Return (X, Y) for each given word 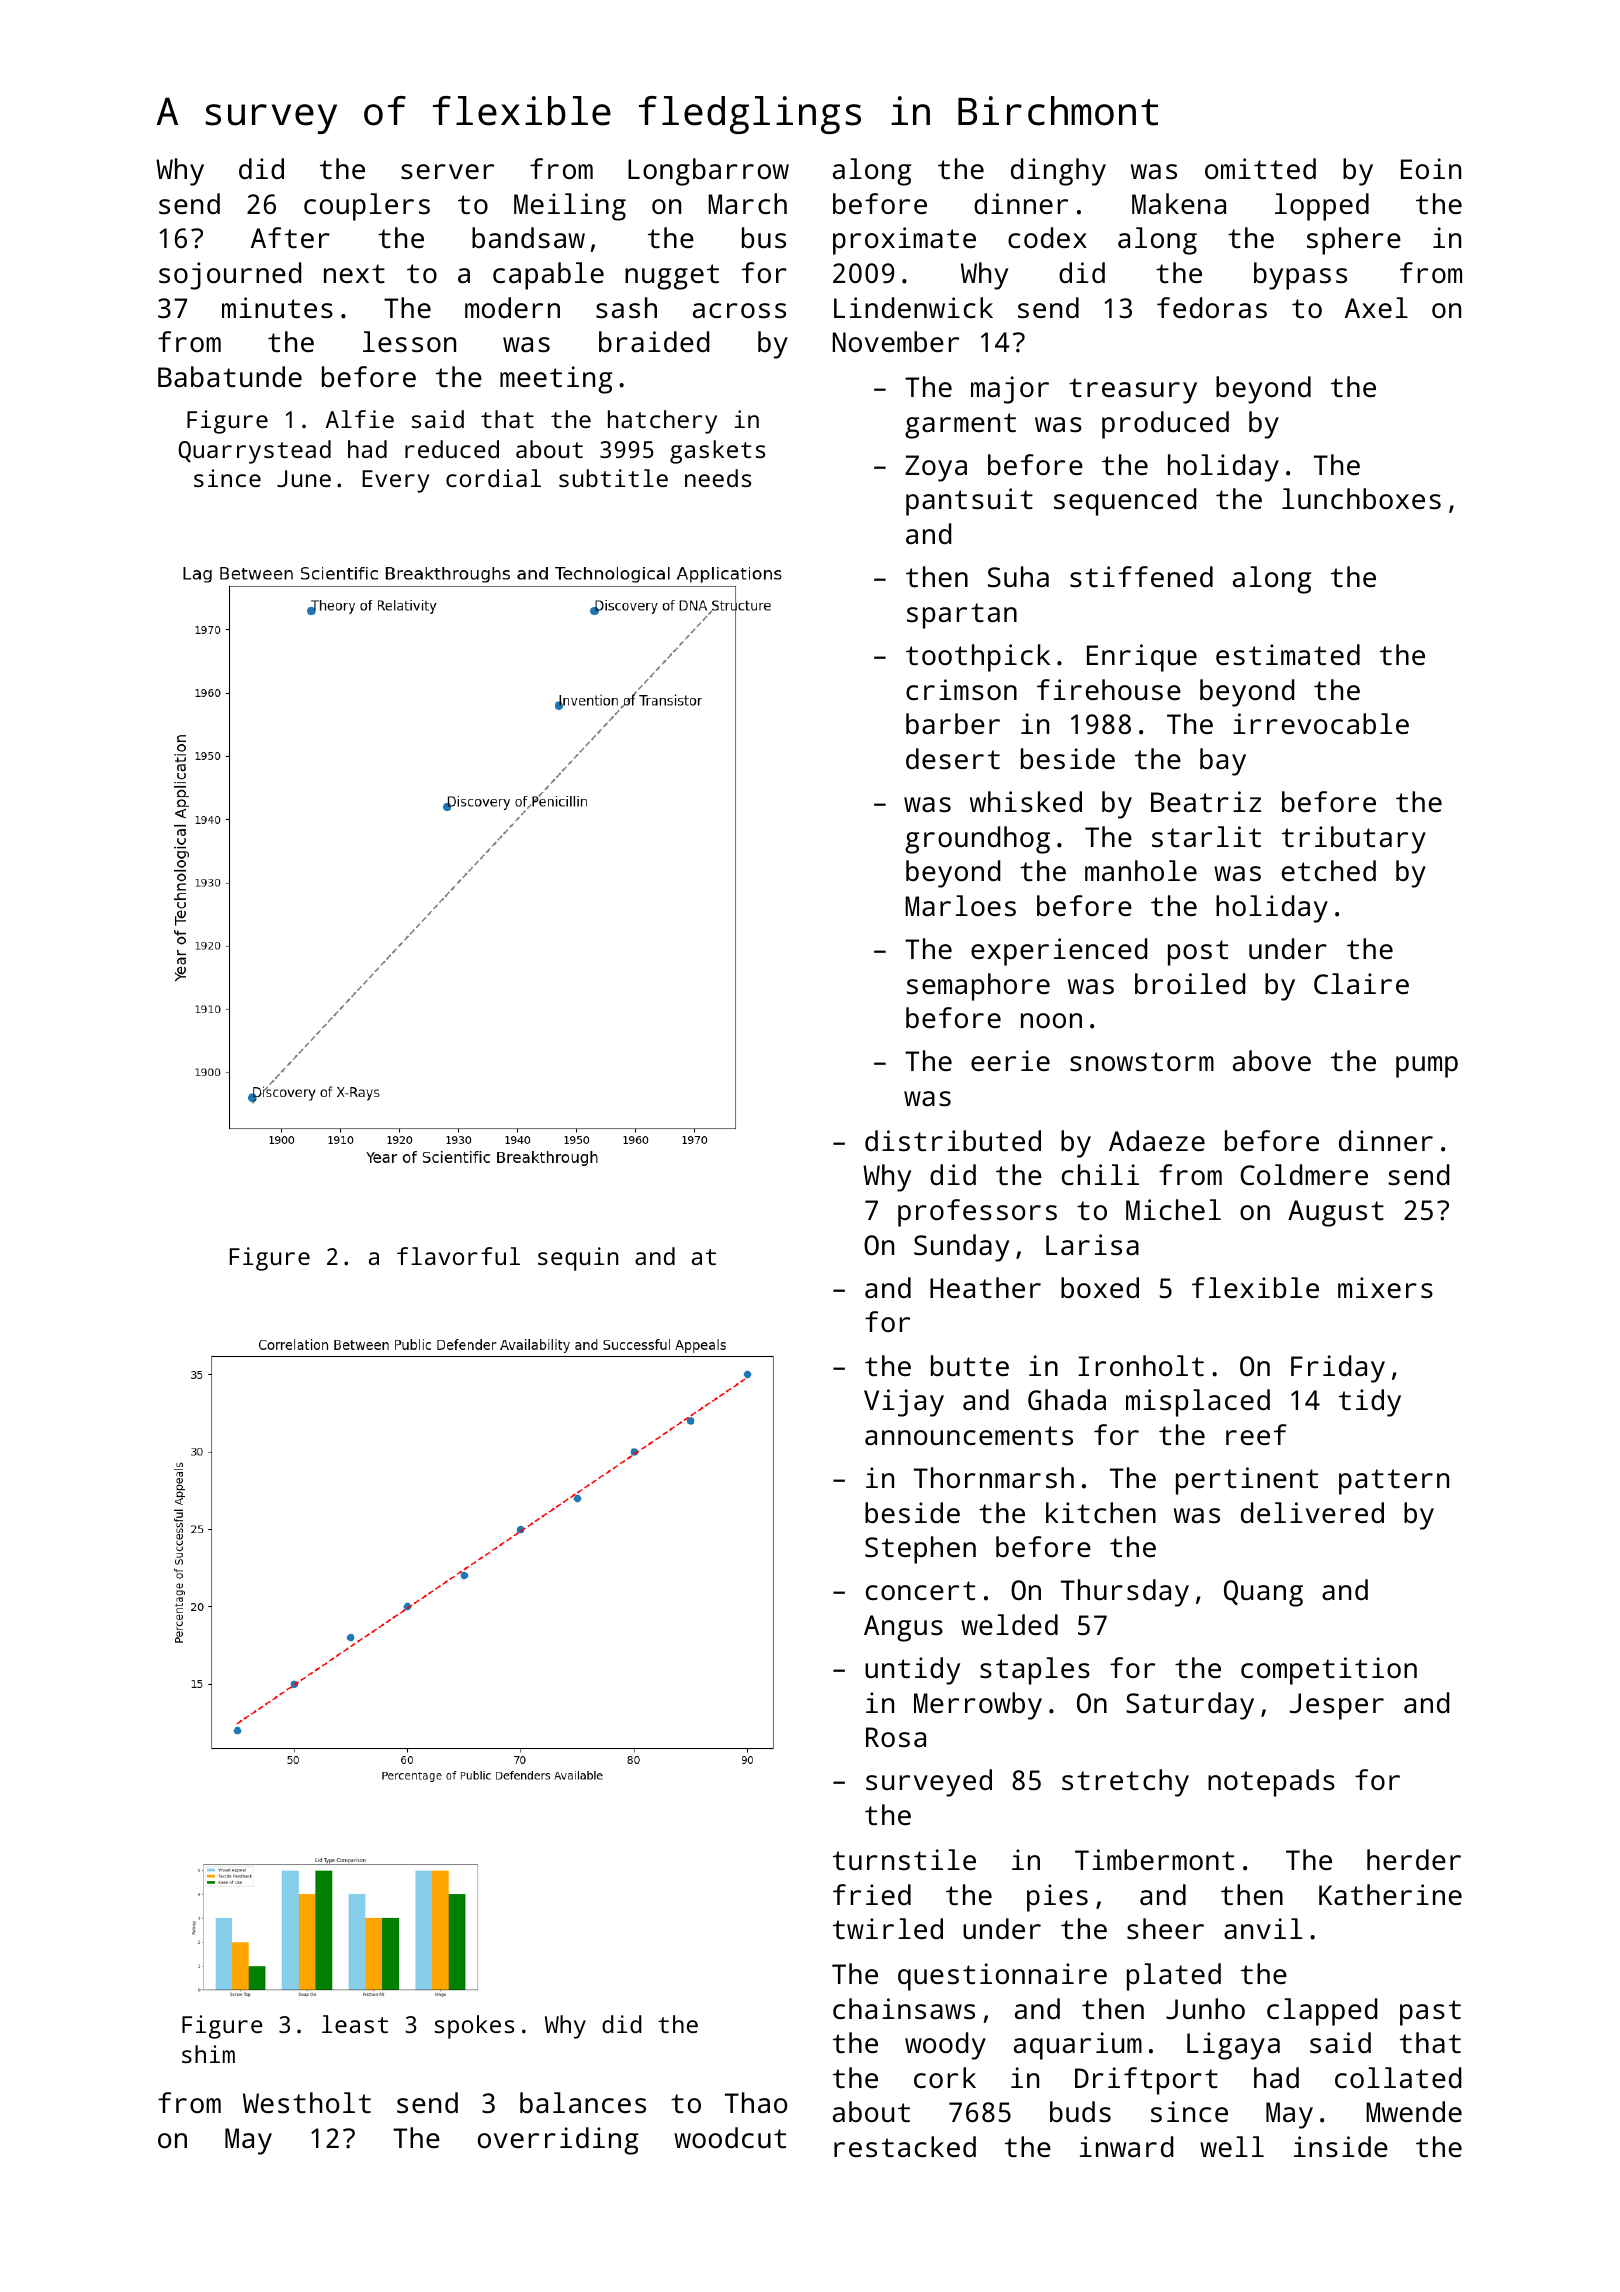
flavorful (458, 1256)
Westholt (307, 2102)
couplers (367, 207)
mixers (1385, 1288)
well (1232, 2146)
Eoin (1431, 168)
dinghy (1058, 172)
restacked (905, 2146)
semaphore (978, 987)
